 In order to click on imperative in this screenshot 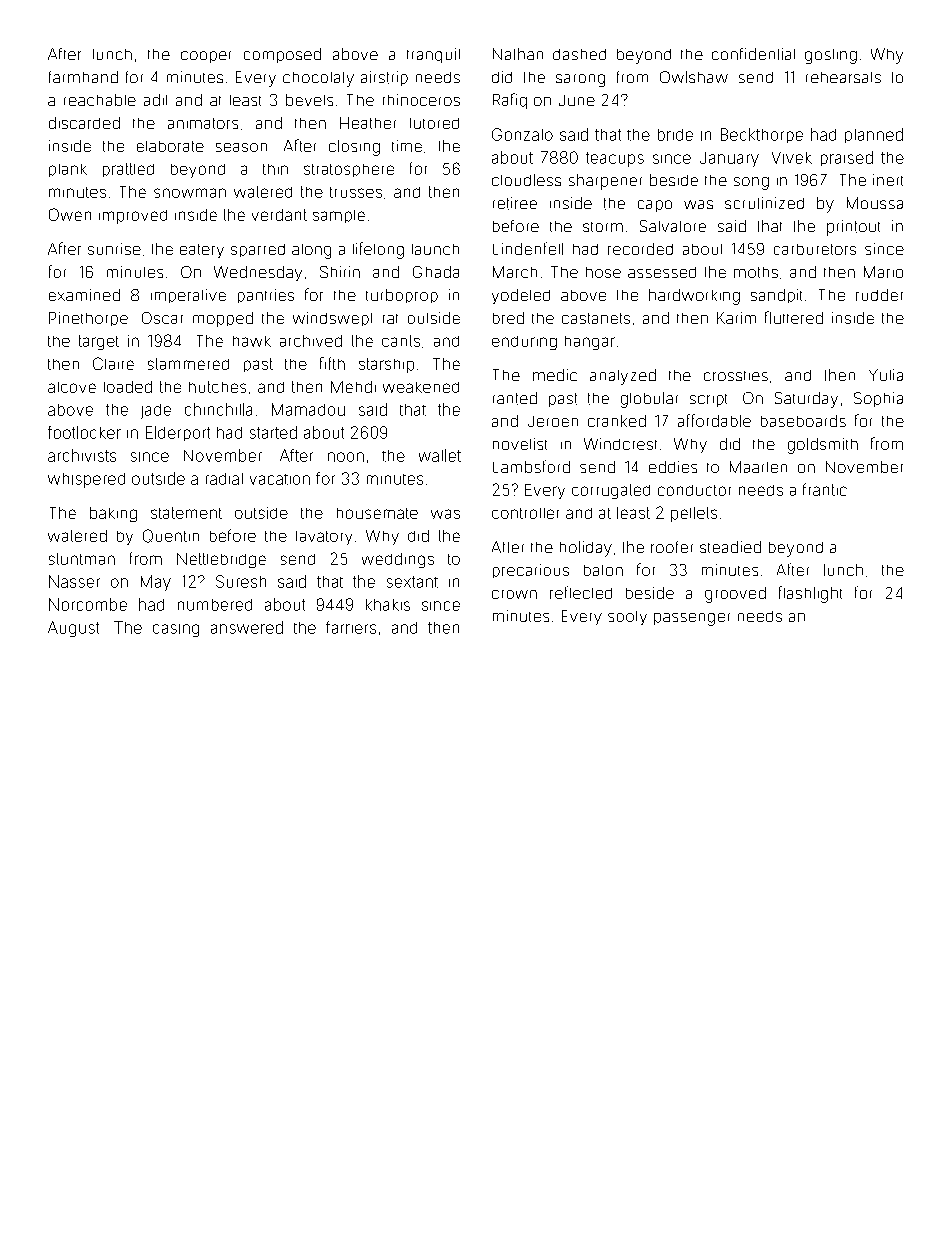, I will do `click(188, 296)`.
